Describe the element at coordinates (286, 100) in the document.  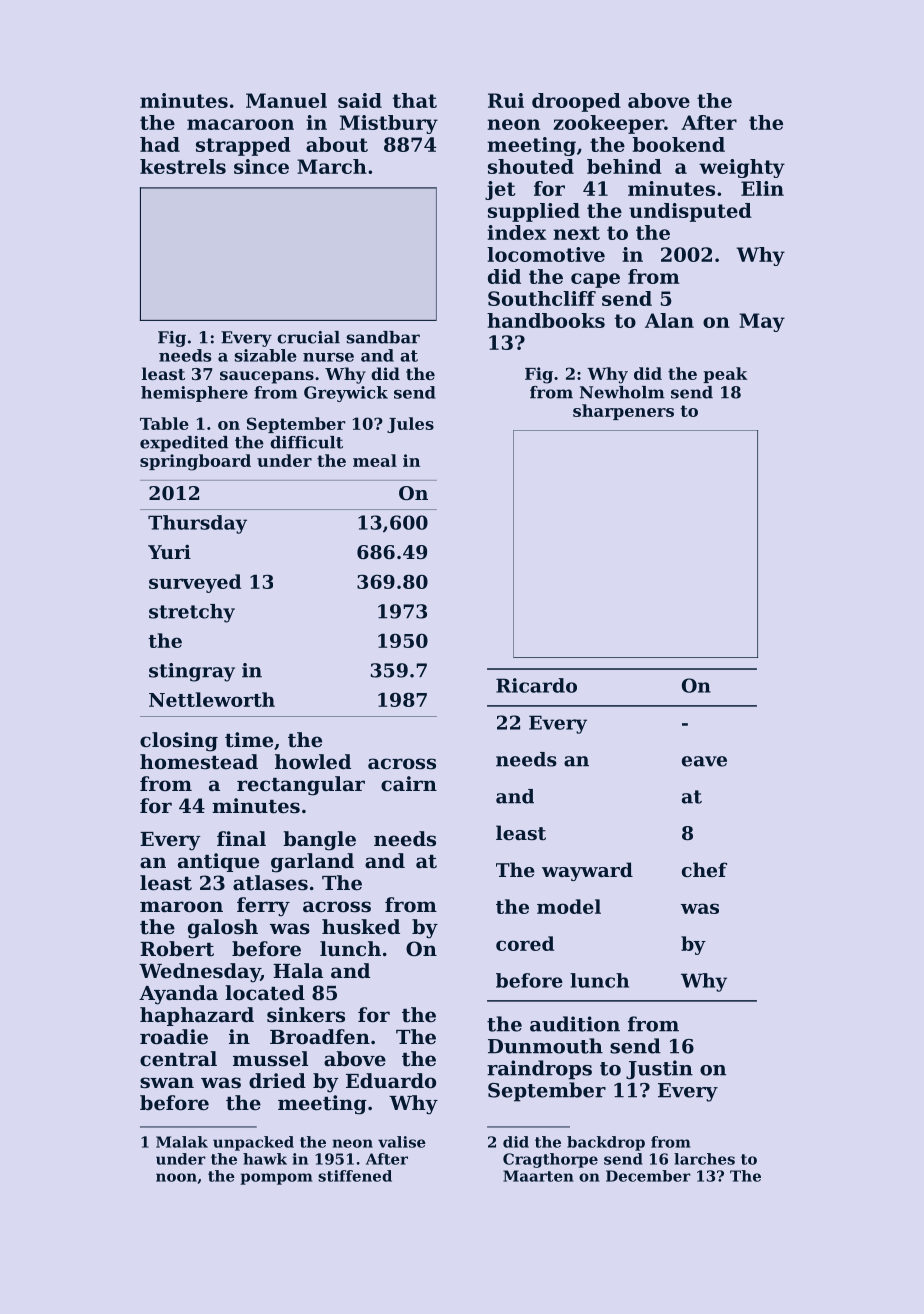
I see `Manuel` at that location.
